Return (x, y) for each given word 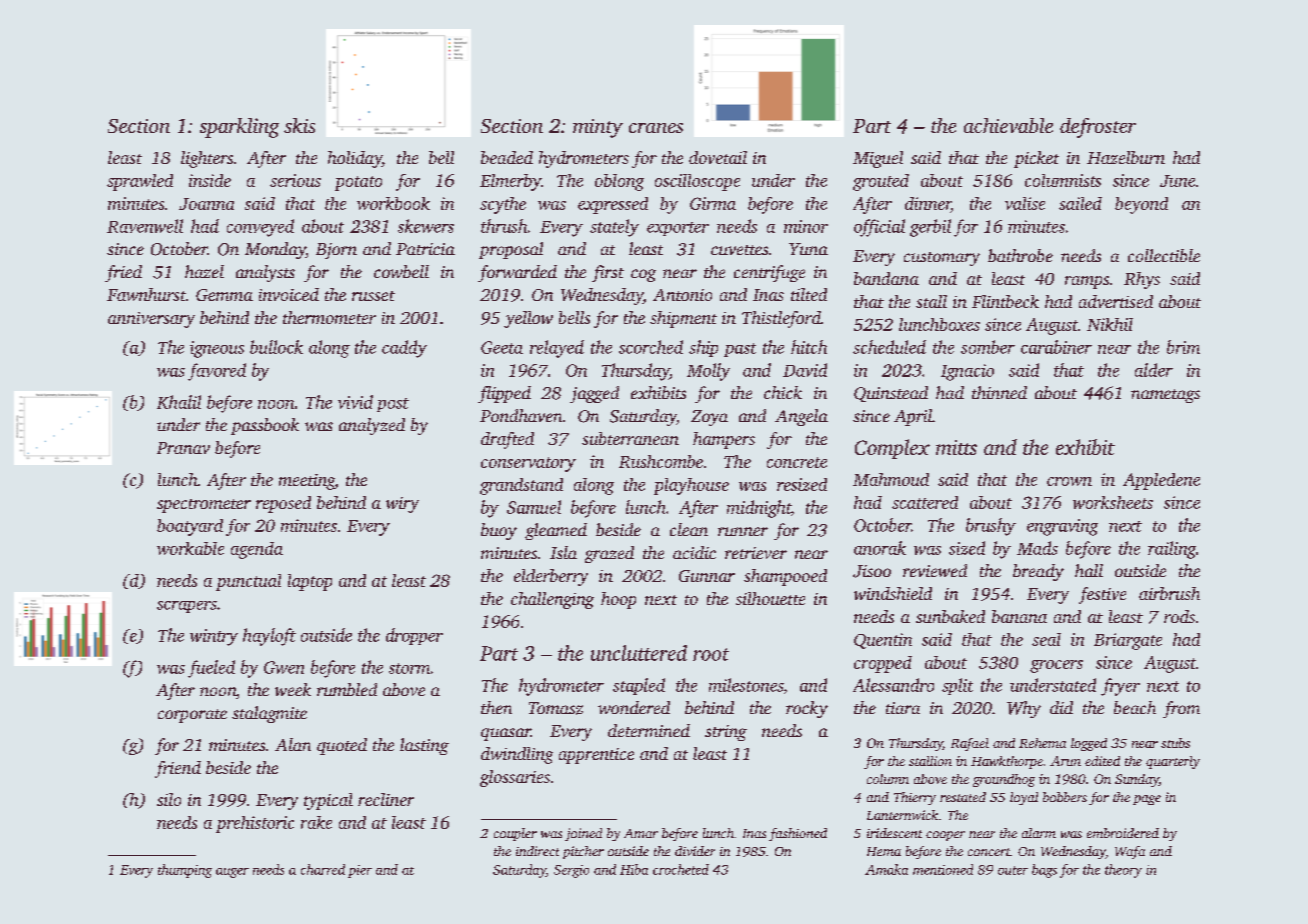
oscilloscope (697, 182)
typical (328, 801)
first (608, 273)
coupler (515, 834)
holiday (355, 159)
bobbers (1065, 797)
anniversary (151, 320)
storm (409, 668)
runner (743, 531)
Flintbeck (1005, 301)
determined (649, 730)
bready (1038, 572)
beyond (1141, 205)
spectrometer (204, 506)
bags (1044, 871)
